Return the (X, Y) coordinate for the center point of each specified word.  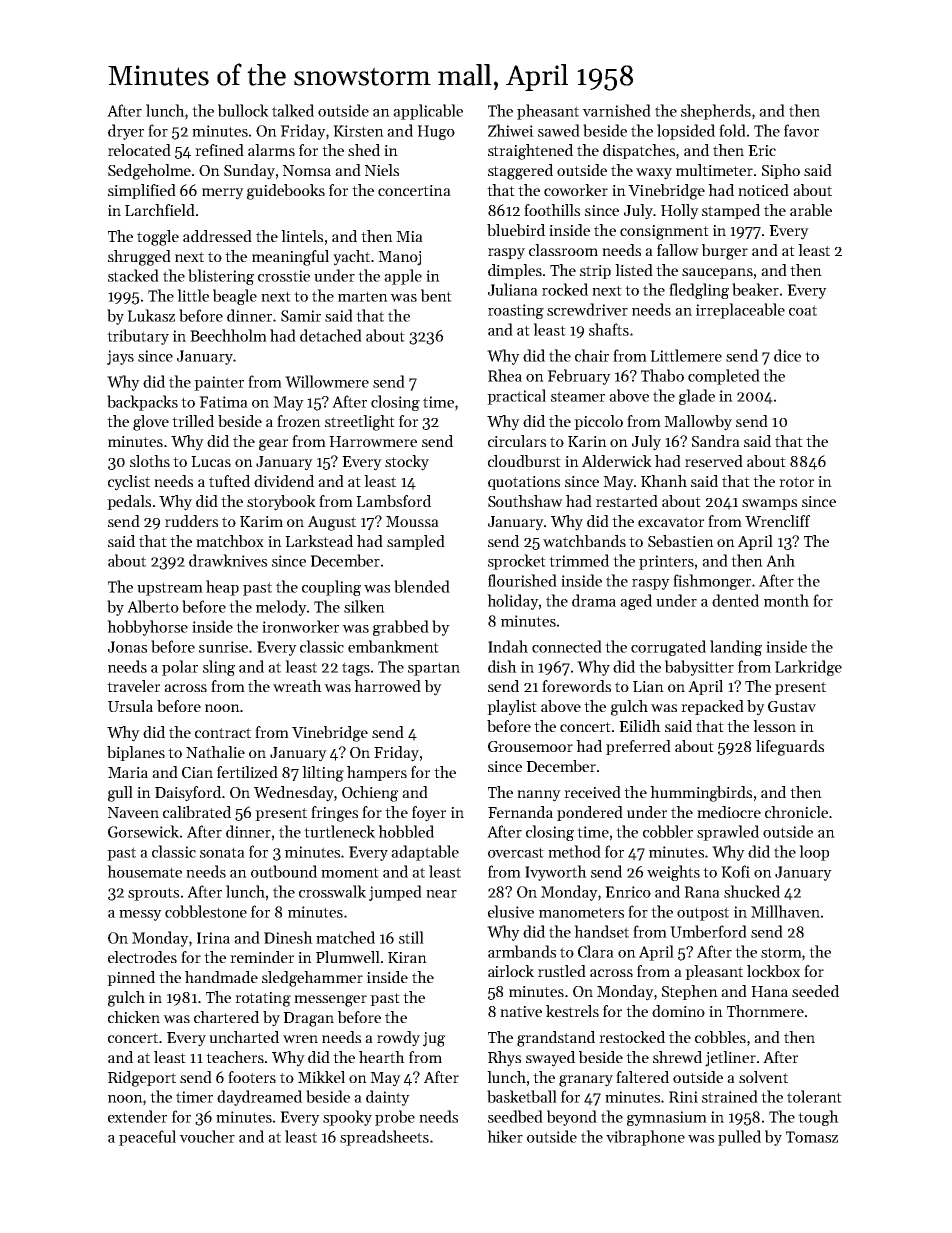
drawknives (228, 560)
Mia (409, 236)
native (521, 1011)
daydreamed (259, 1098)
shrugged (139, 258)
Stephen (690, 992)
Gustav (792, 706)
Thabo (662, 375)
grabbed (401, 628)
